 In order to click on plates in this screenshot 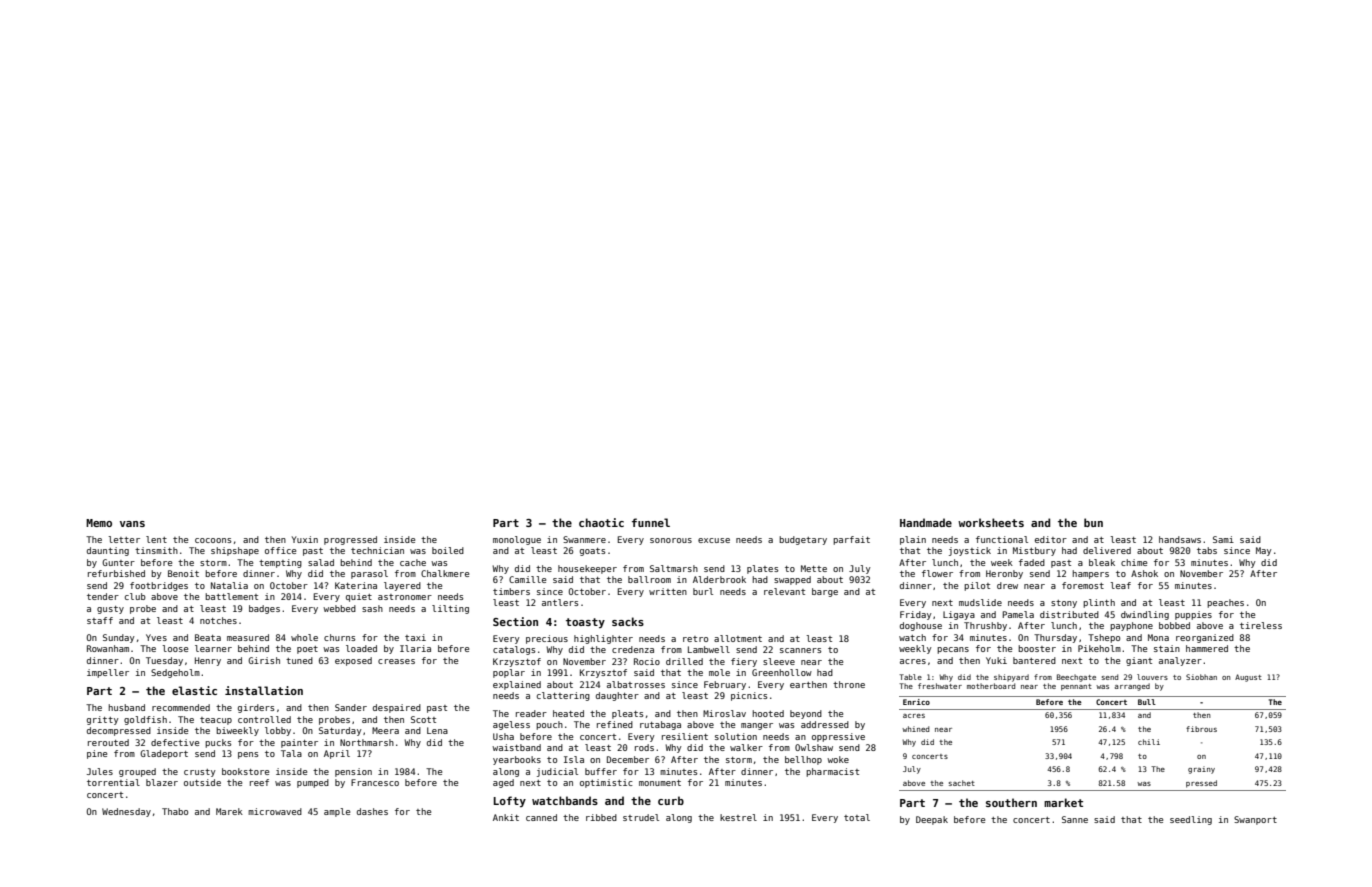, I will do `click(762, 569)`.
